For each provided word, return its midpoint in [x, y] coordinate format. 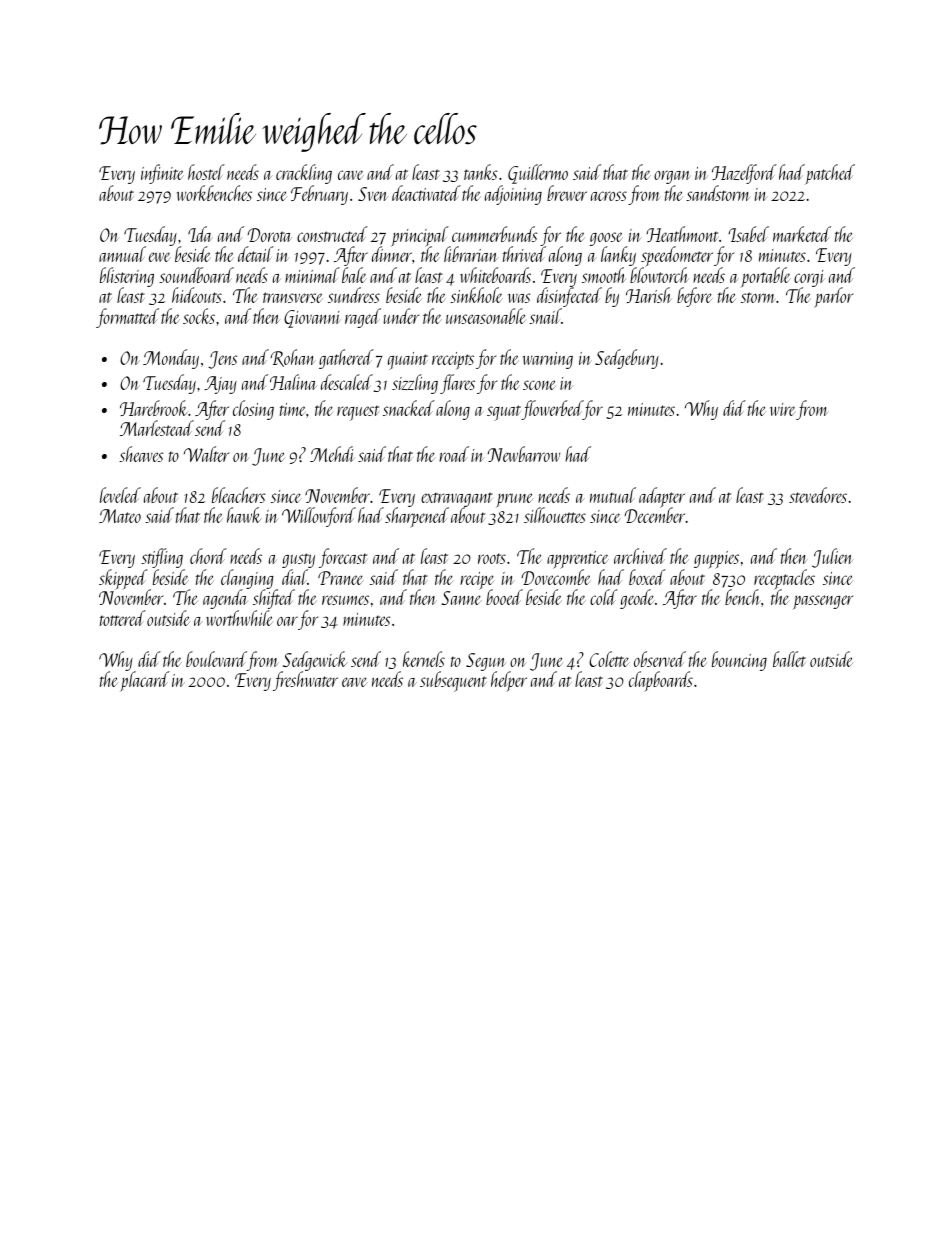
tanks [480, 172]
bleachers [238, 495]
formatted [127, 318]
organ [672, 177]
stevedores [818, 495]
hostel [206, 172]
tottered [123, 618]
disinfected [569, 297]
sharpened [417, 518]
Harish [648, 295]
